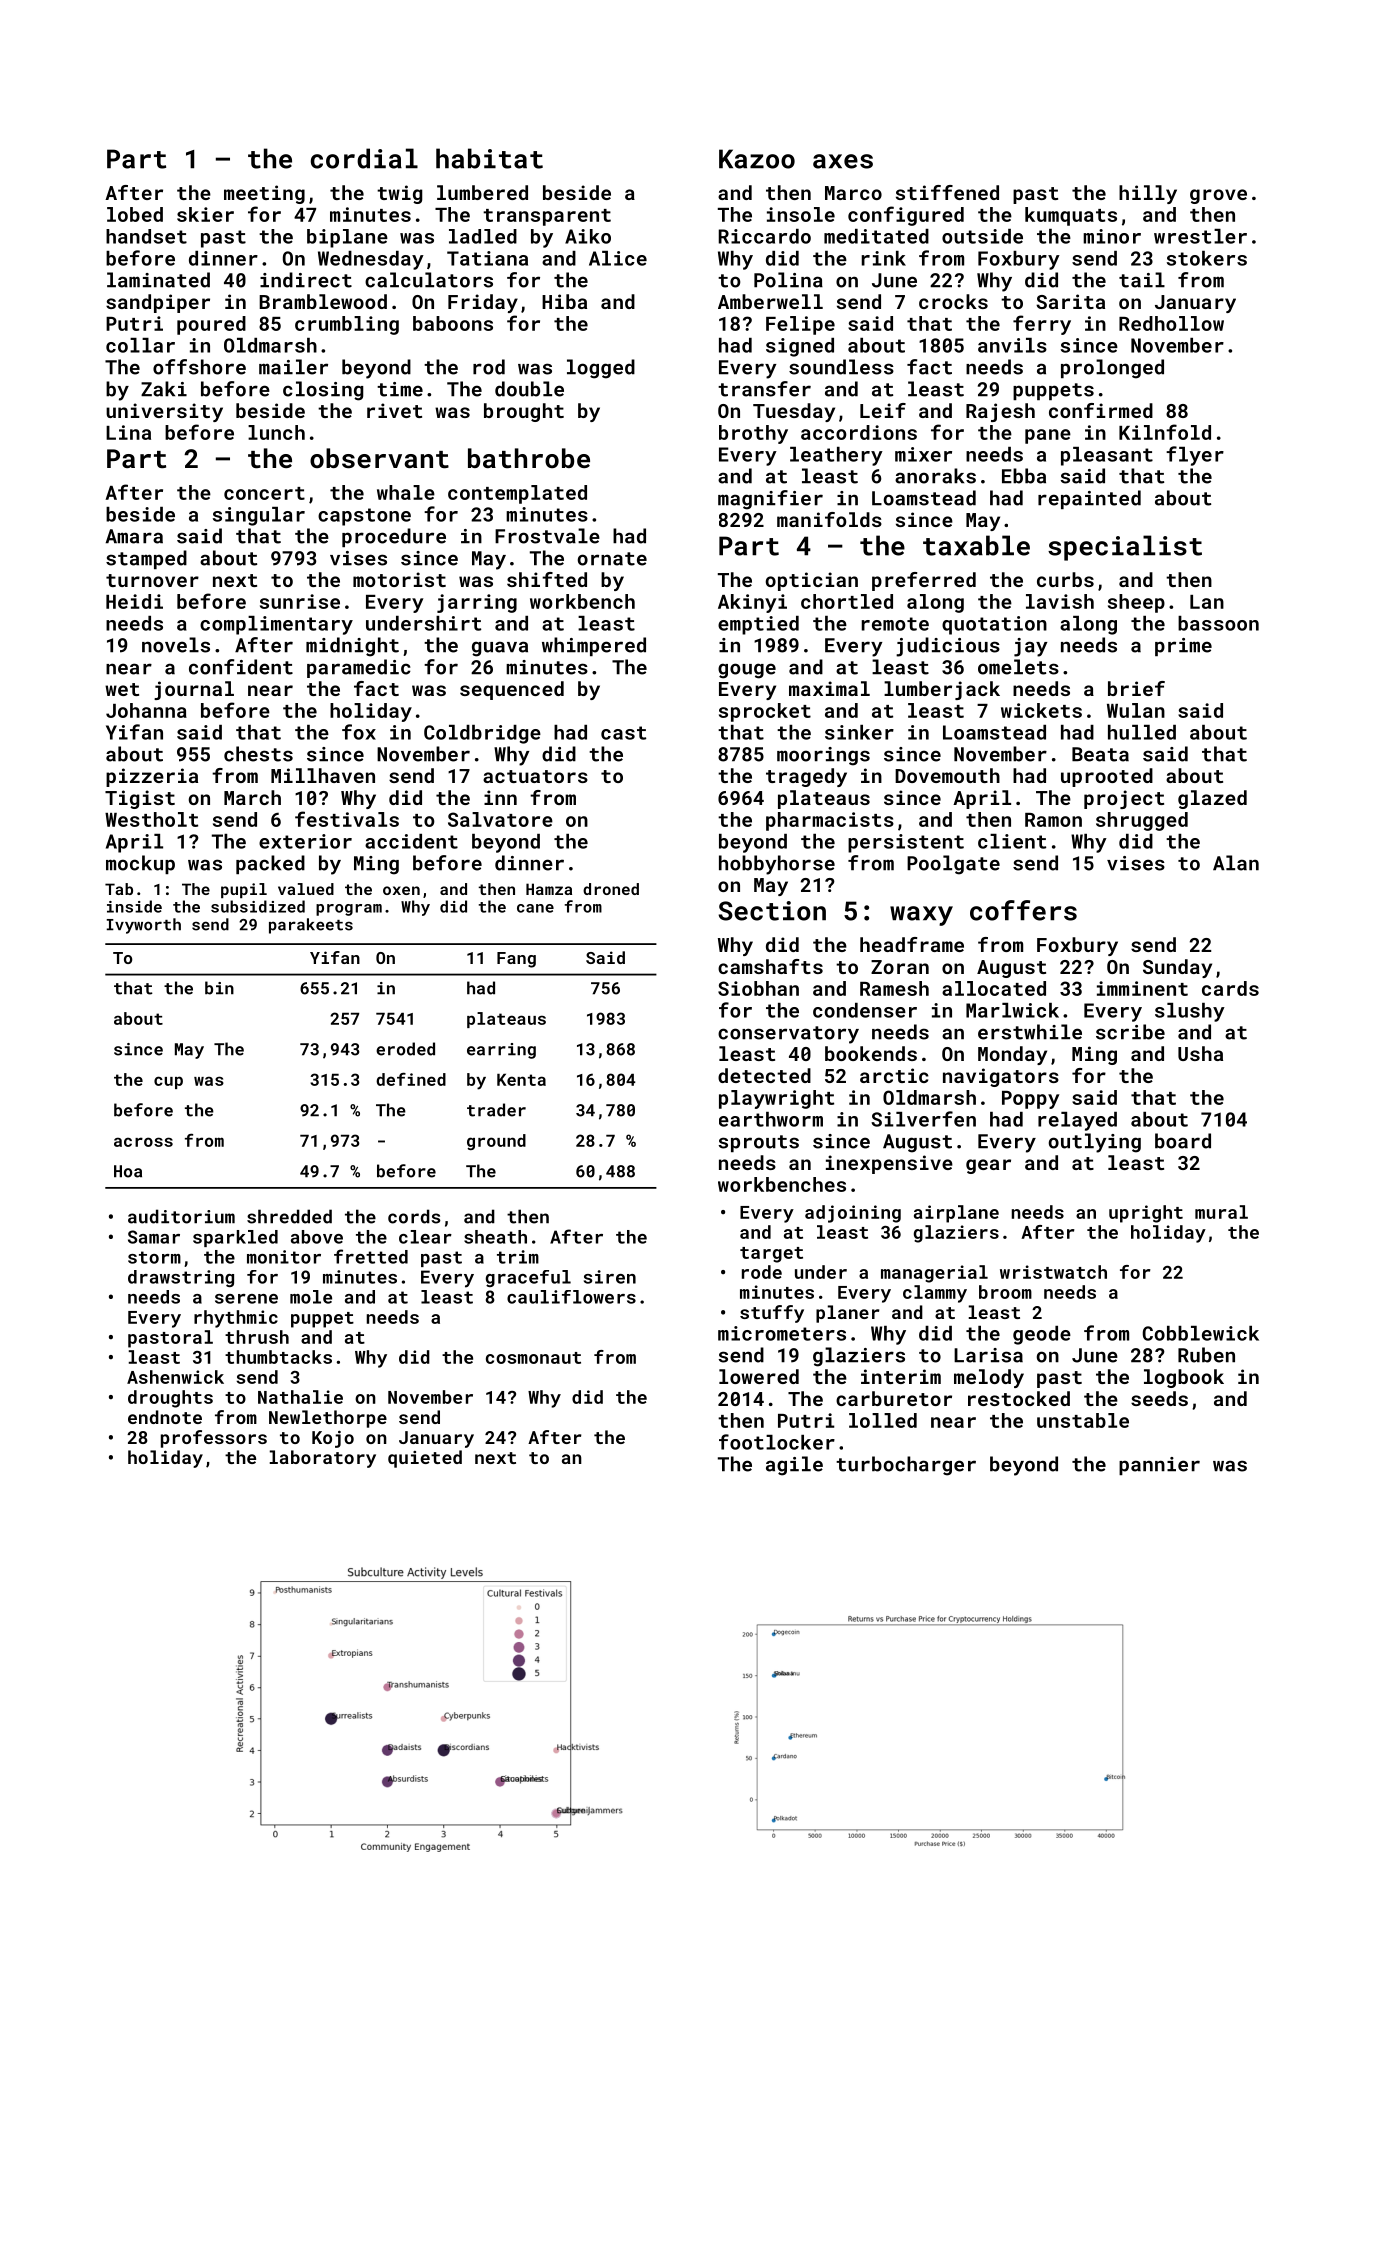 The image size is (1374, 2262). Describe the element at coordinates (1218, 196) in the page. I see `grove` at that location.
